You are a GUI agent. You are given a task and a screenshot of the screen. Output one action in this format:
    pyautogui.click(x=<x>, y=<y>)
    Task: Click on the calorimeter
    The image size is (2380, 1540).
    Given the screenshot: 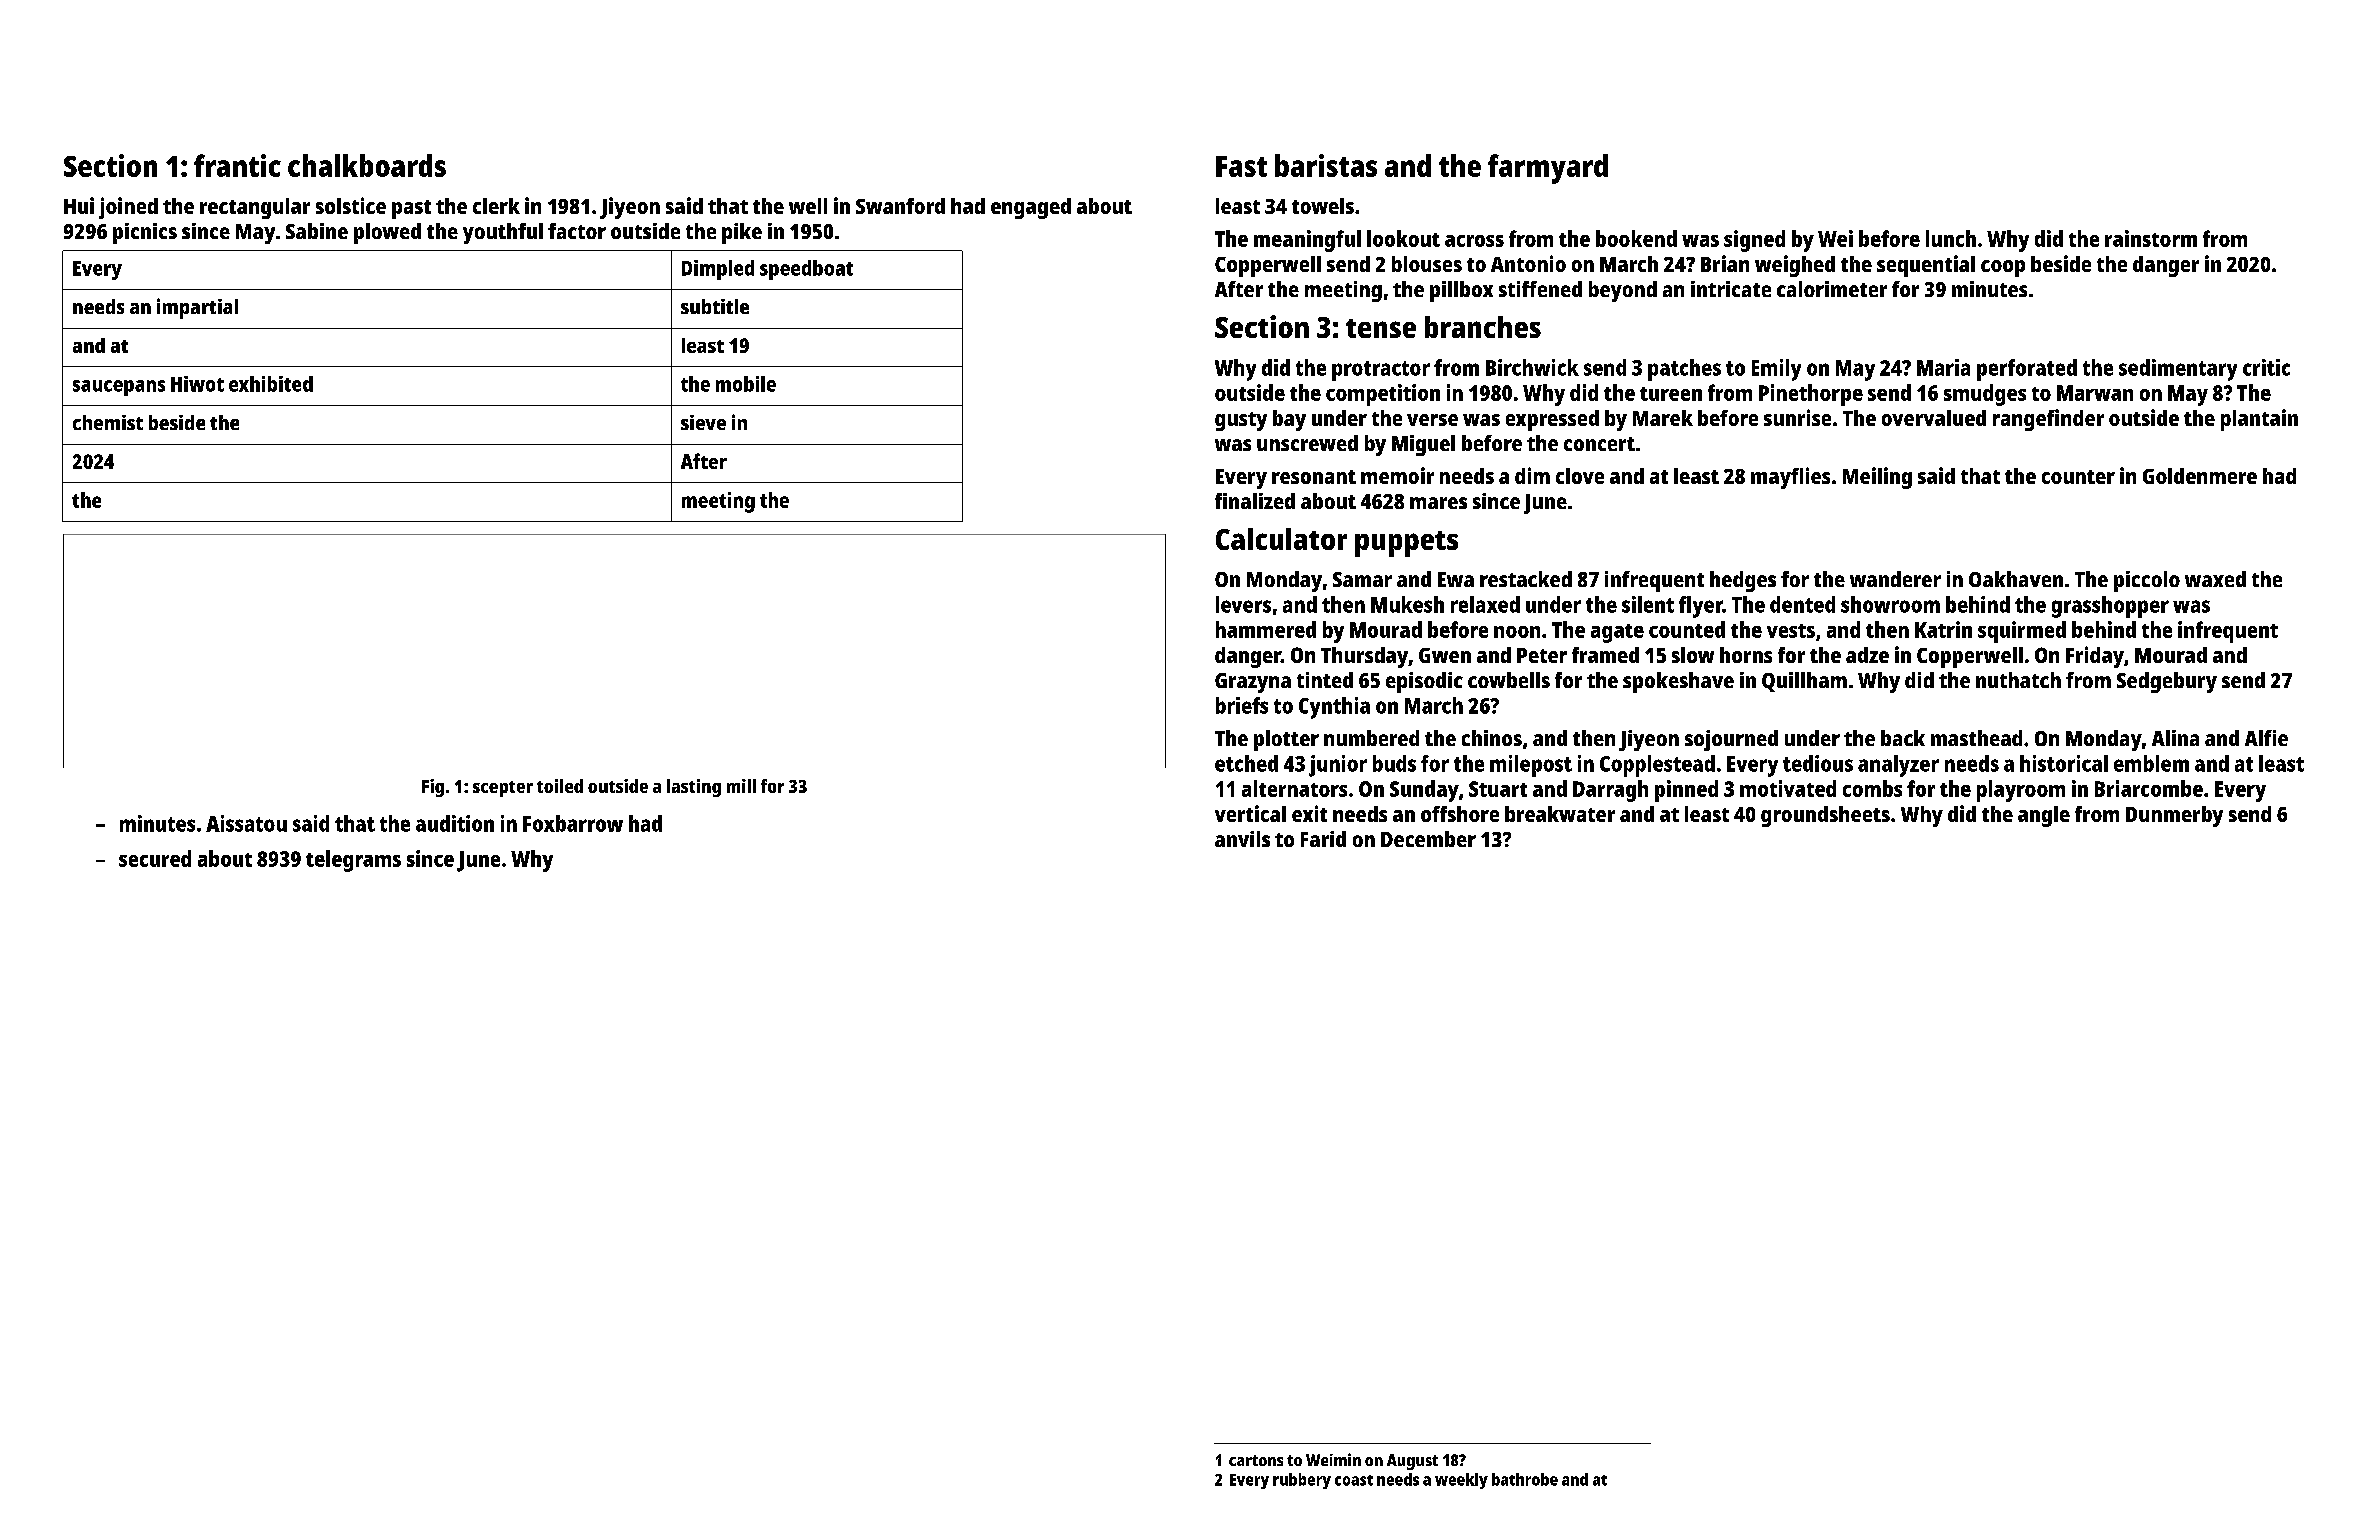 What is the action you would take?
    pyautogui.click(x=1832, y=289)
